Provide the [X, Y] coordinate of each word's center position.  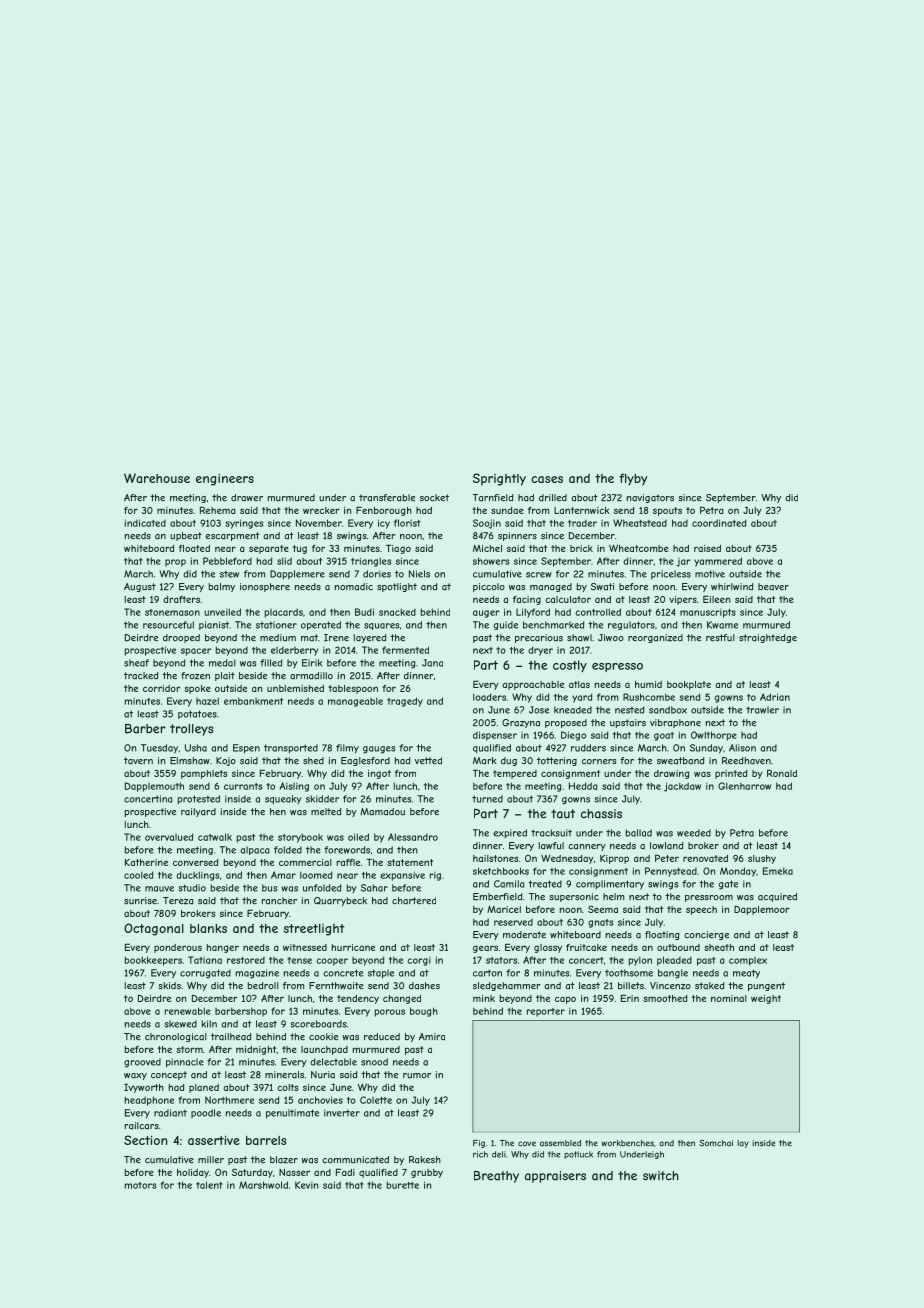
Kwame [722, 625]
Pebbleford [227, 561]
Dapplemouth [154, 787]
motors [140, 1185]
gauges [379, 750]
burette [403, 1185]
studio [192, 888]
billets [631, 986]
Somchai [716, 1143]
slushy [762, 859]
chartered [414, 901]
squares [381, 626]
